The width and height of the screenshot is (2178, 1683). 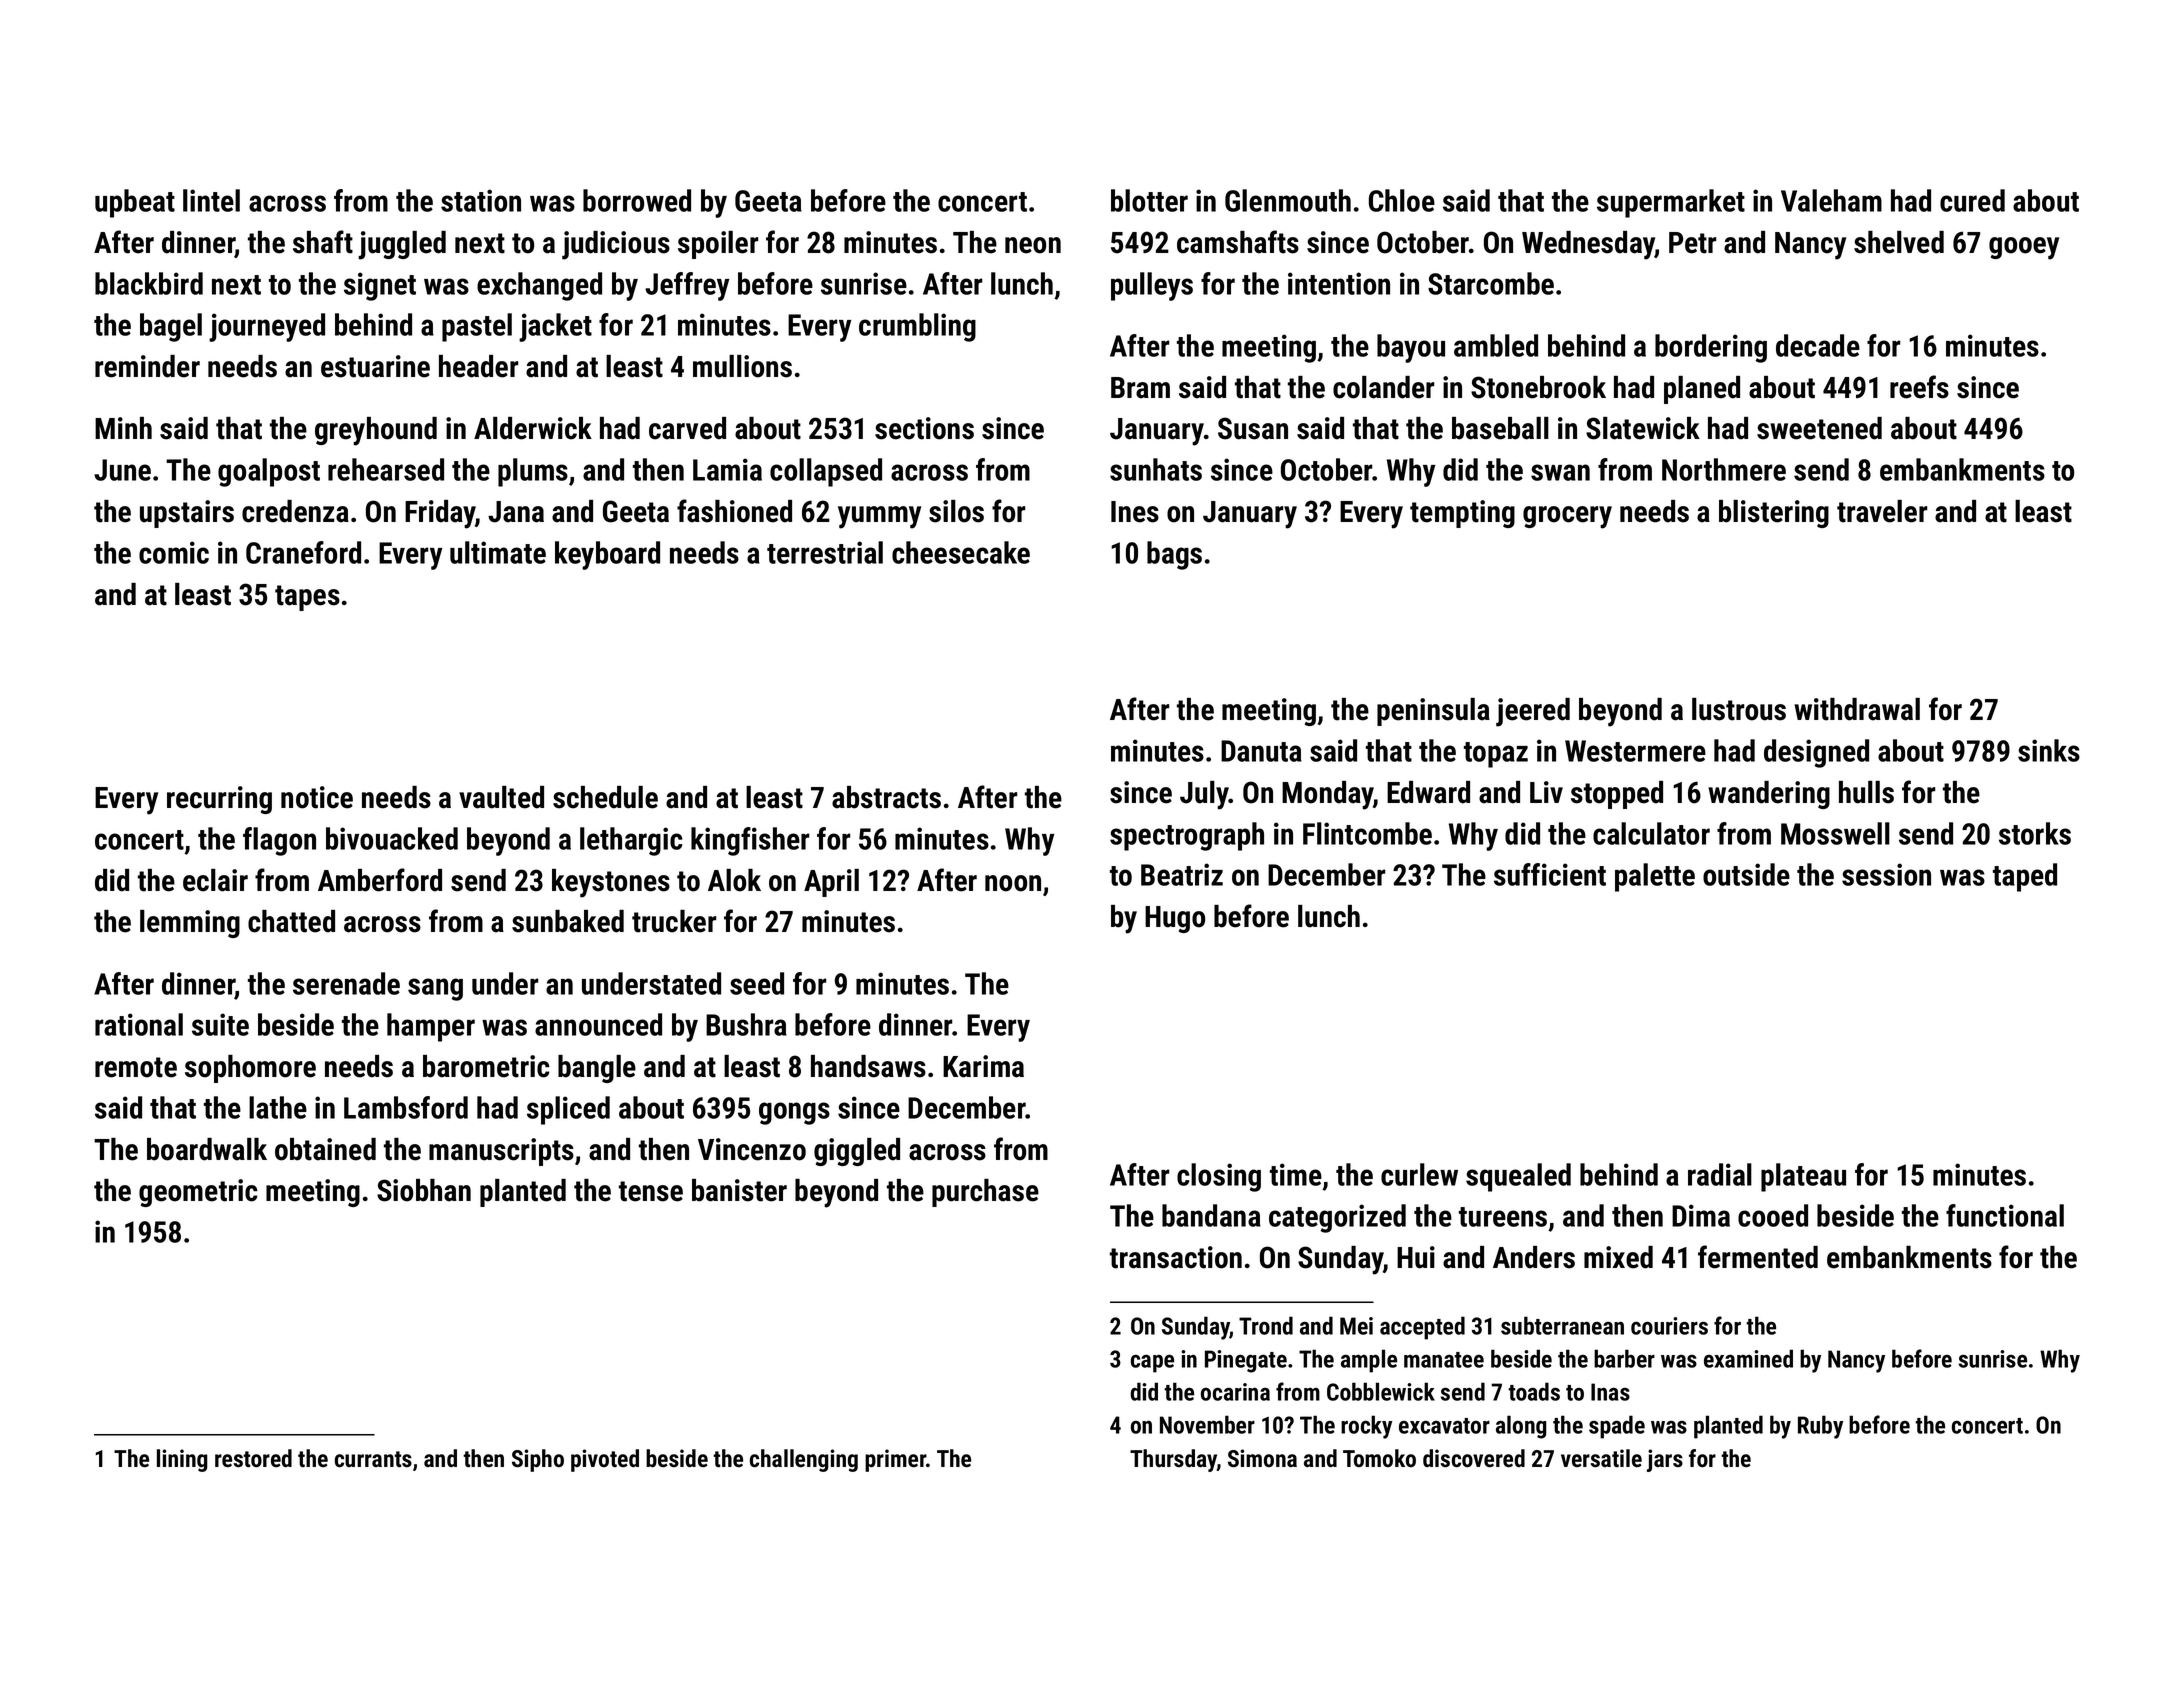 I want to click on primer, so click(x=895, y=1460).
